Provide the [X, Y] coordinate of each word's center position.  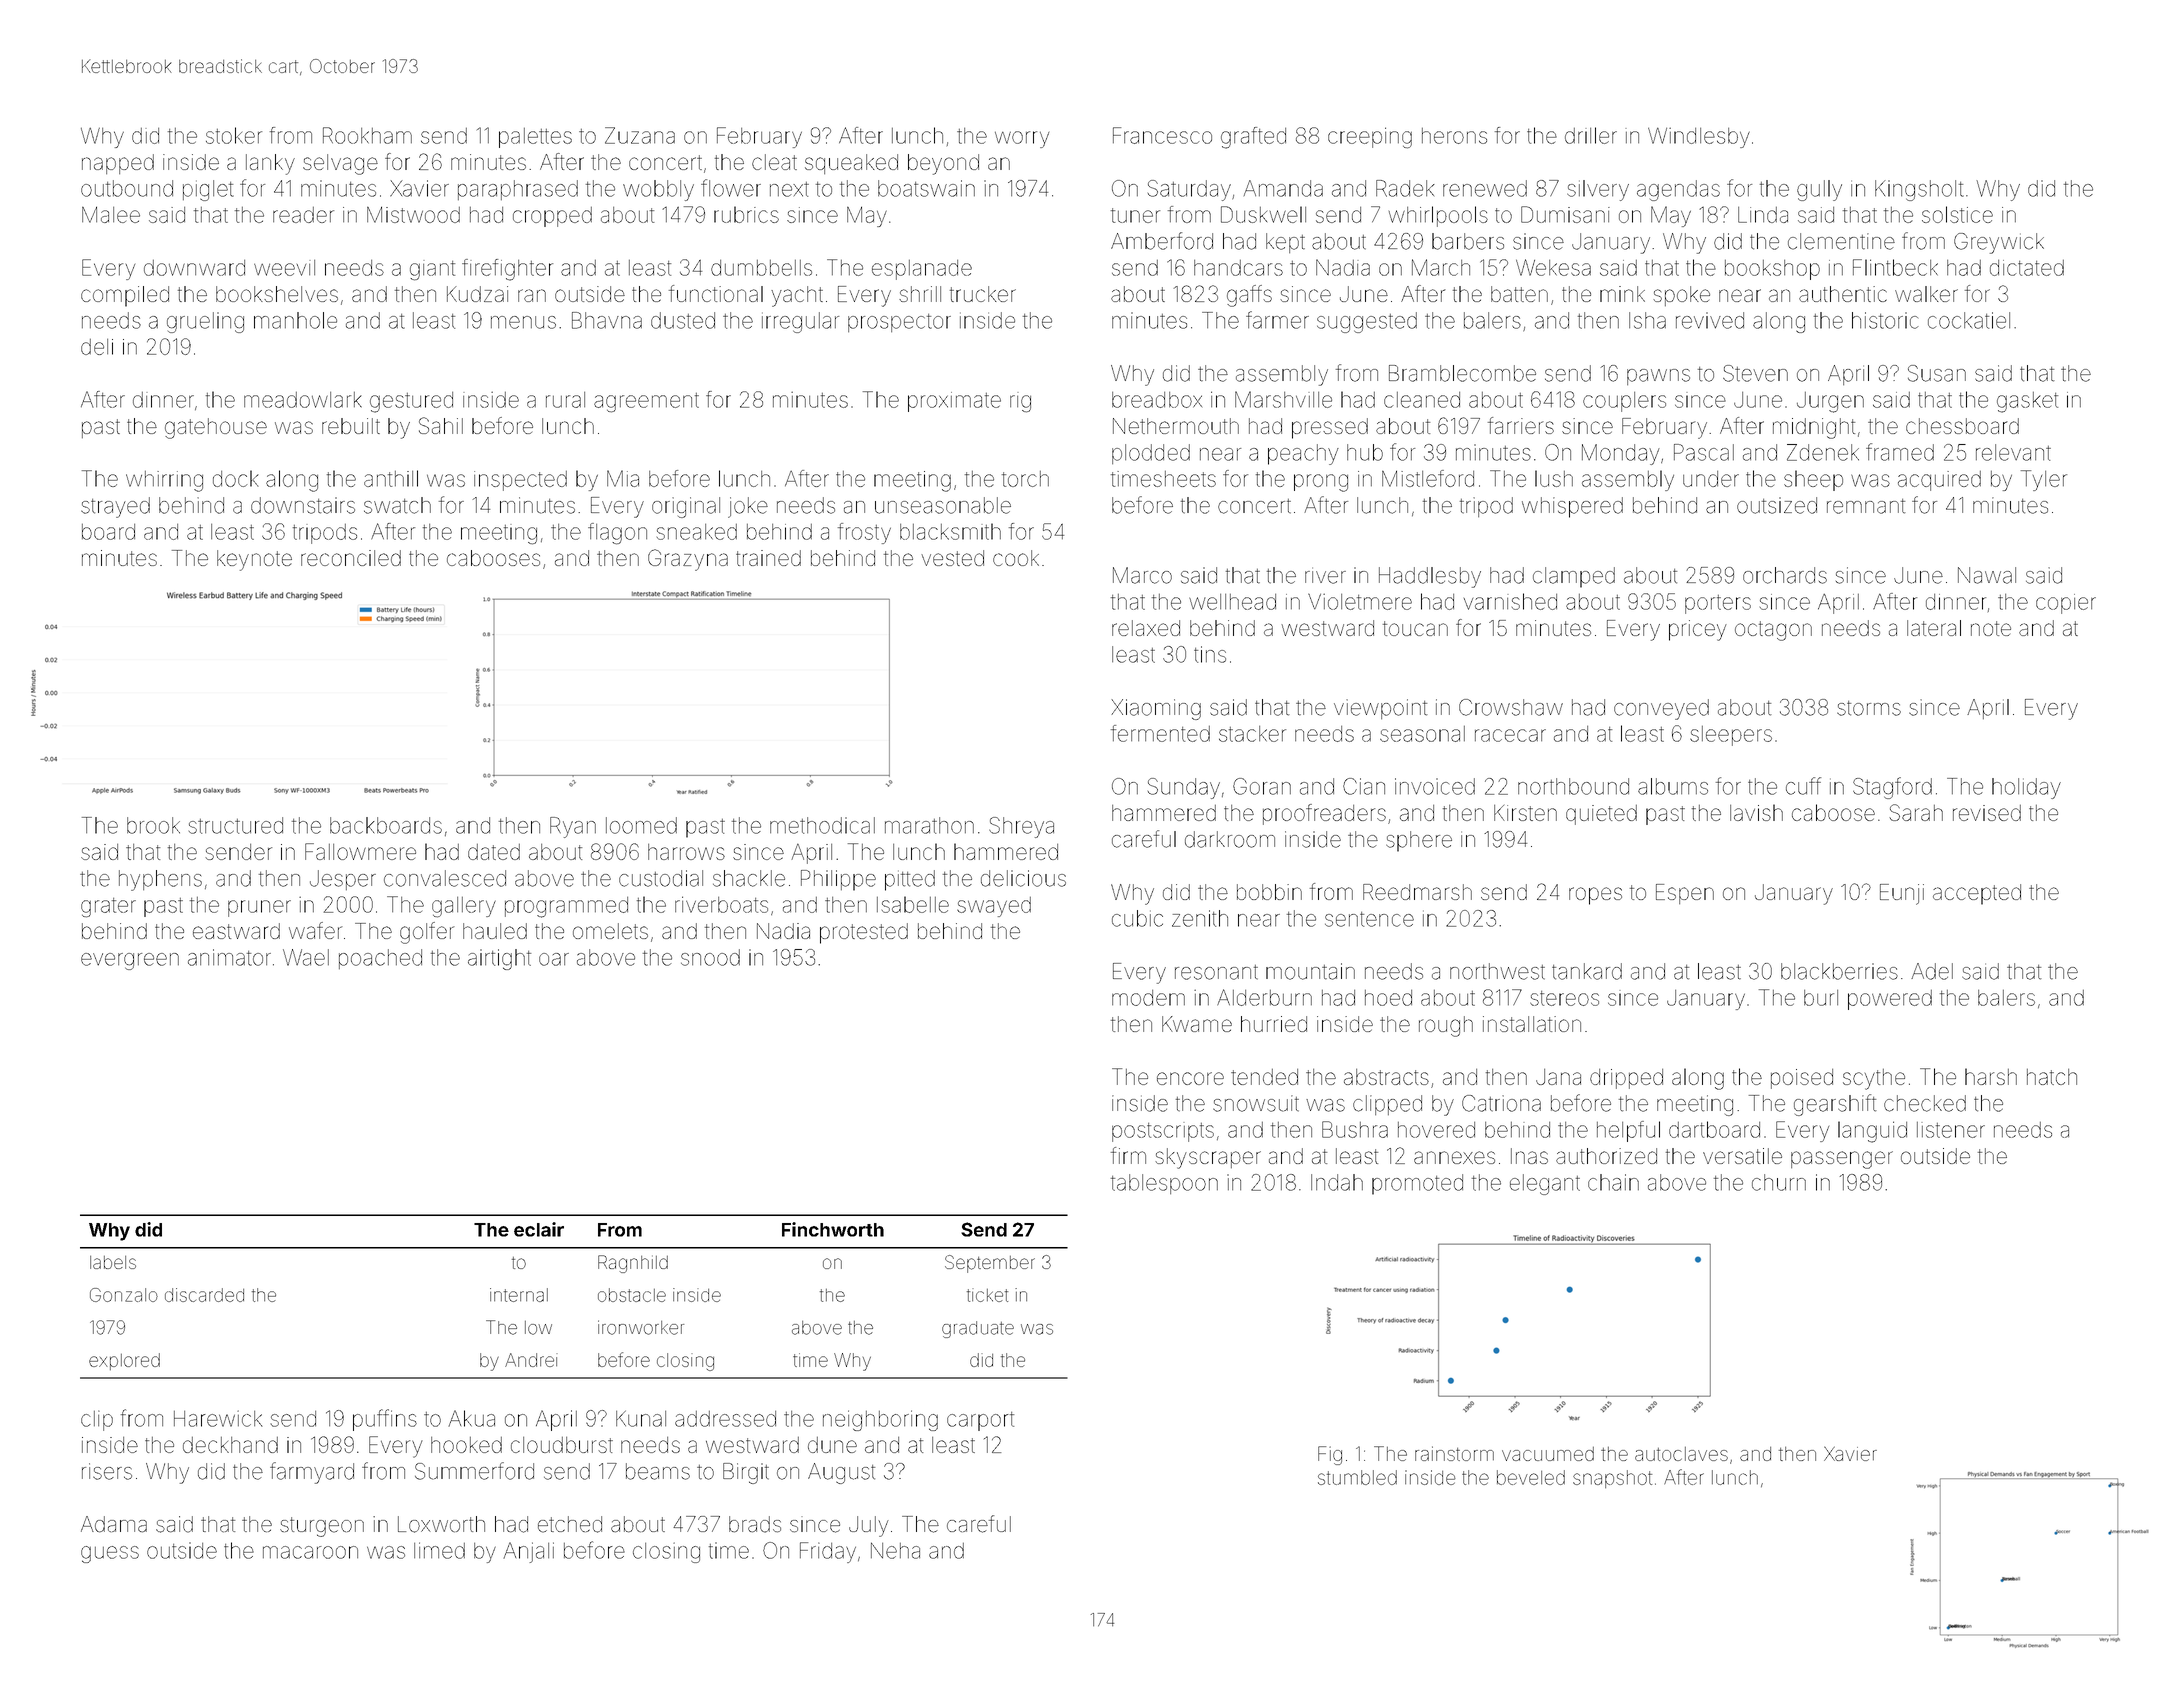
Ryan [573, 827]
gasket [2027, 402]
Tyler [2044, 480]
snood [710, 957]
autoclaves [1681, 1454]
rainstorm [1454, 1453]
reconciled [351, 558]
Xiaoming [1156, 709]
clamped [1574, 577]
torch [1025, 479]
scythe [1874, 1079]
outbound [127, 188]
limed [439, 1550]
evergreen [130, 961]
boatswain [926, 188]
